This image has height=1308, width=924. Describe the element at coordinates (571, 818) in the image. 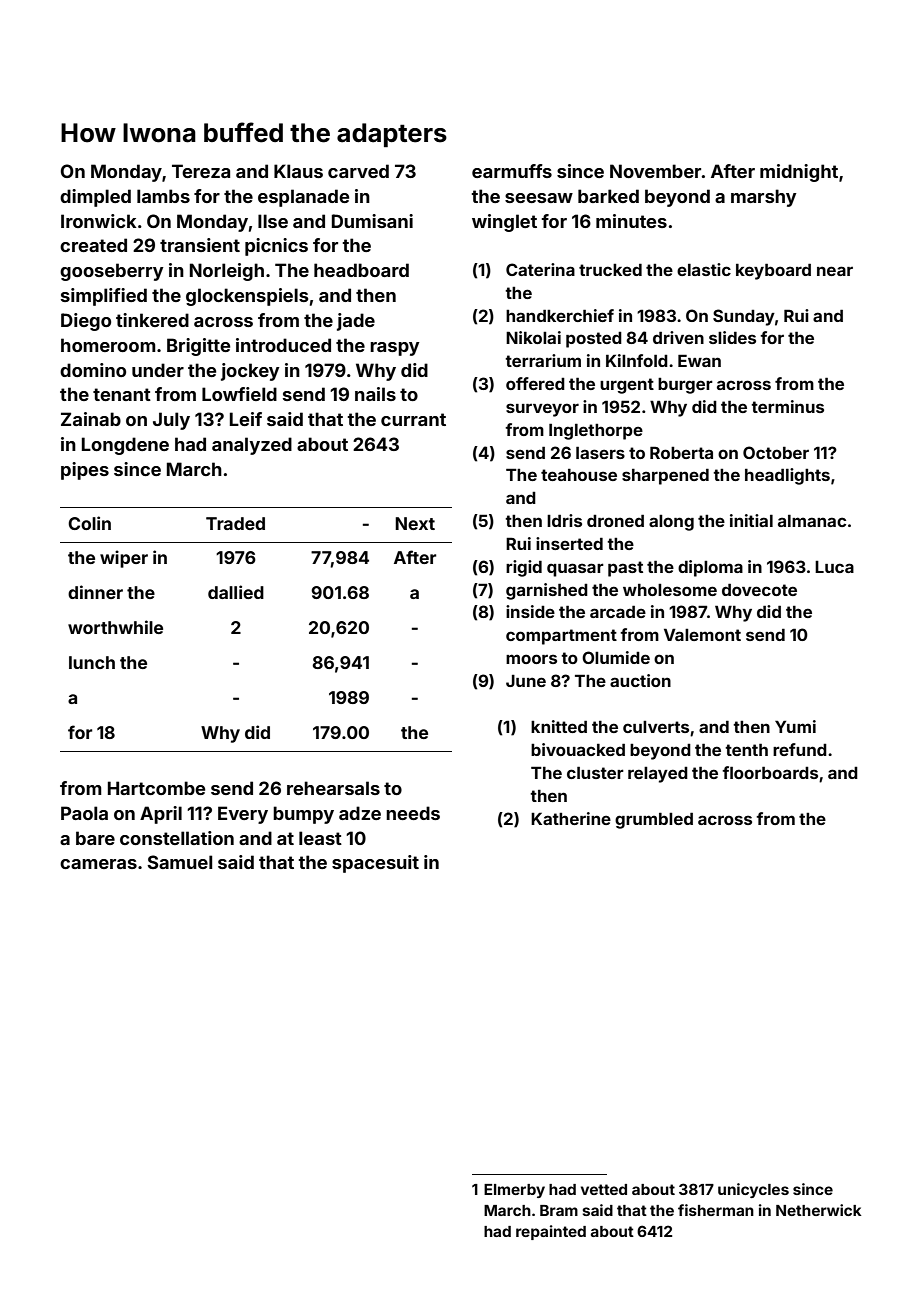

I see `Katherine` at that location.
